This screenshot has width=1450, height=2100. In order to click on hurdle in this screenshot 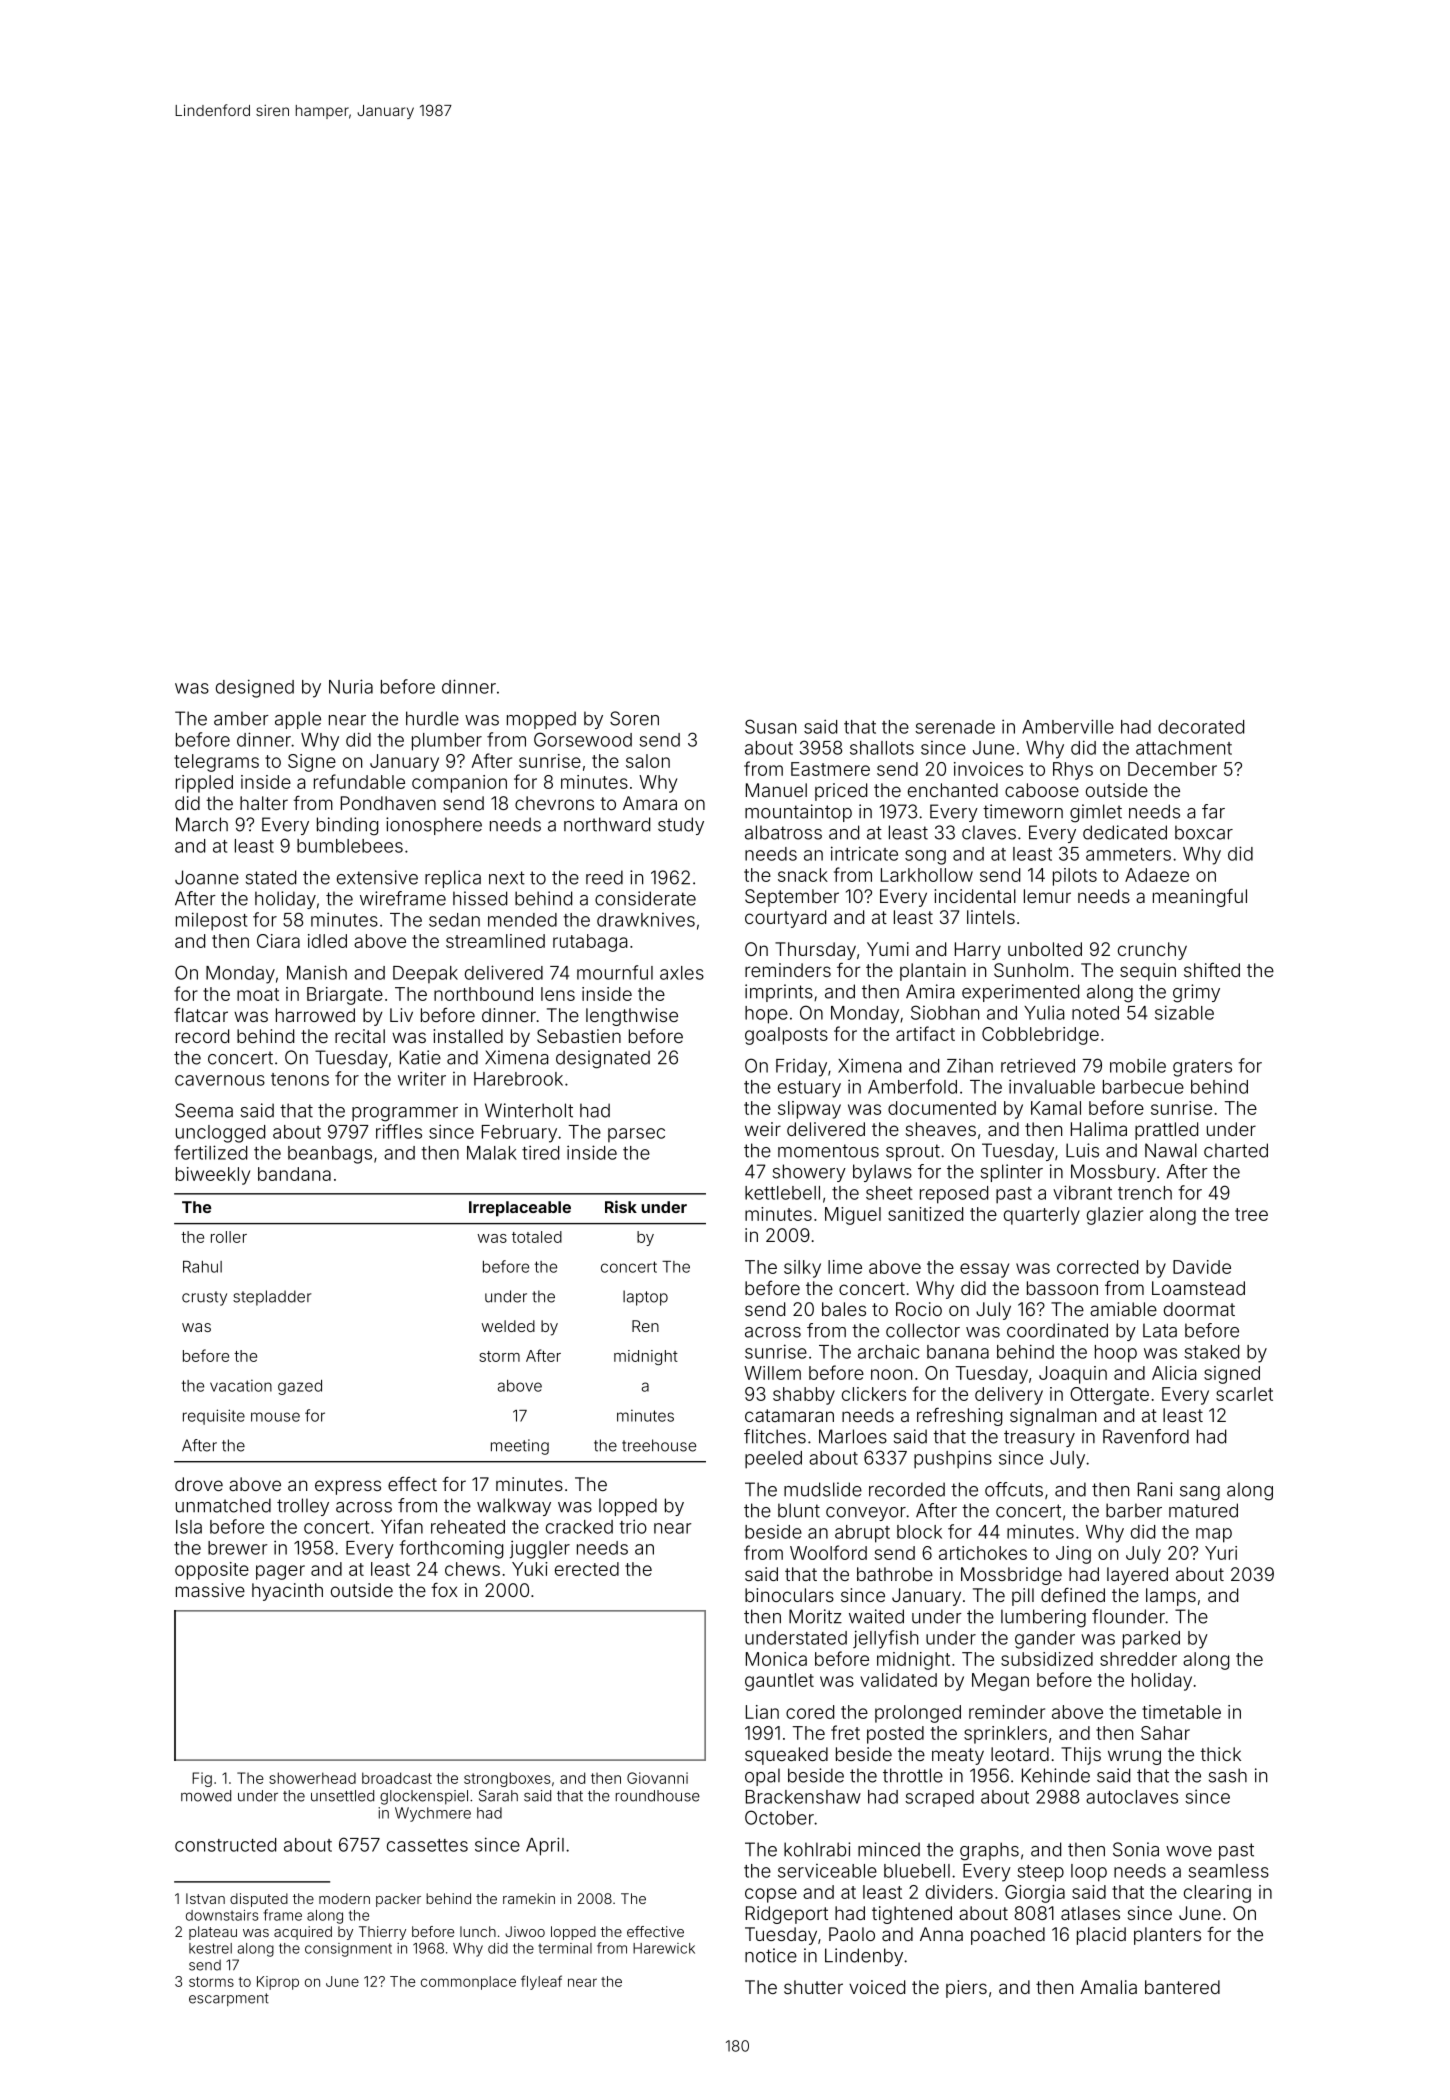, I will do `click(432, 718)`.
